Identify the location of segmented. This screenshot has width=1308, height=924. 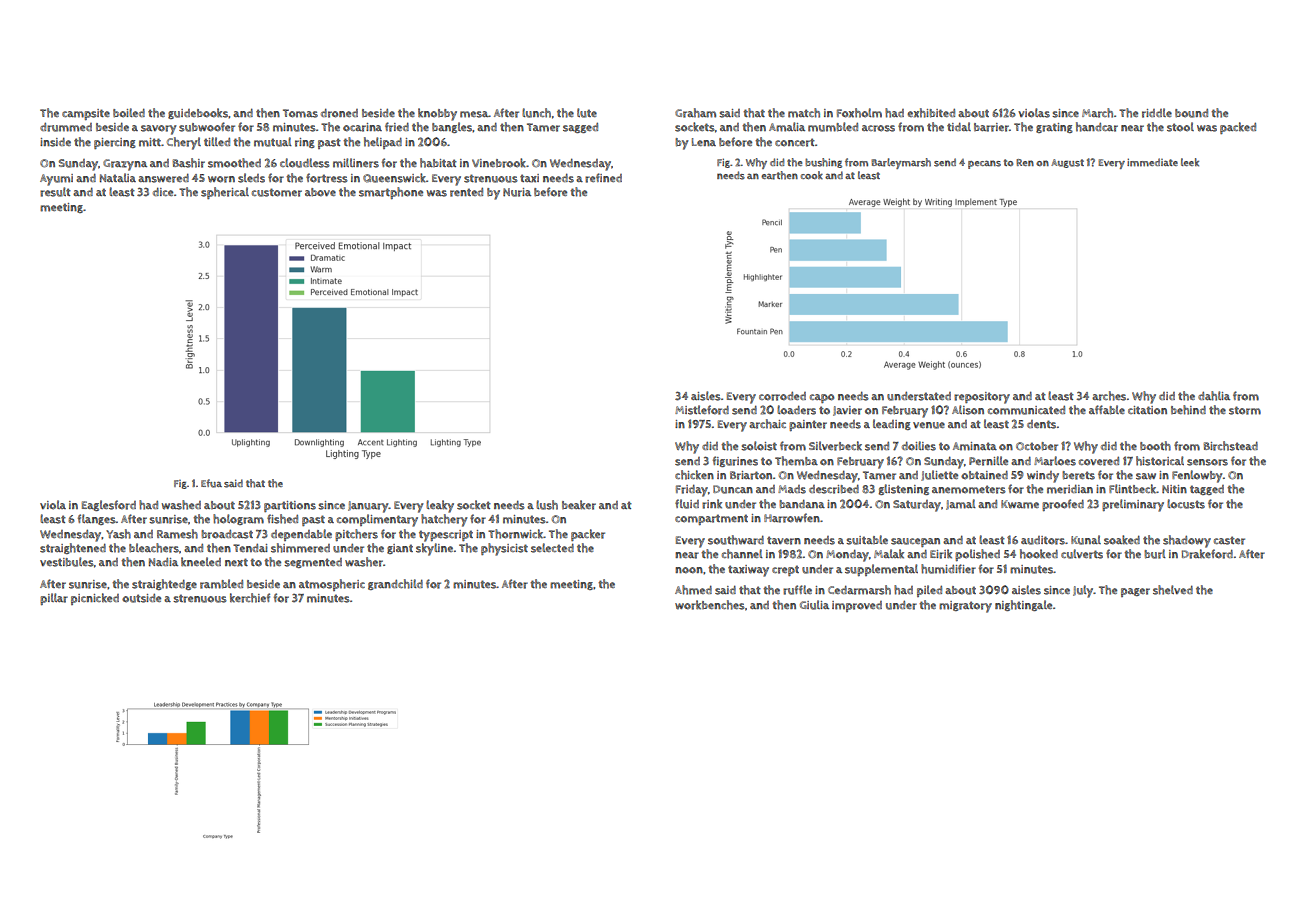
(313, 563).
